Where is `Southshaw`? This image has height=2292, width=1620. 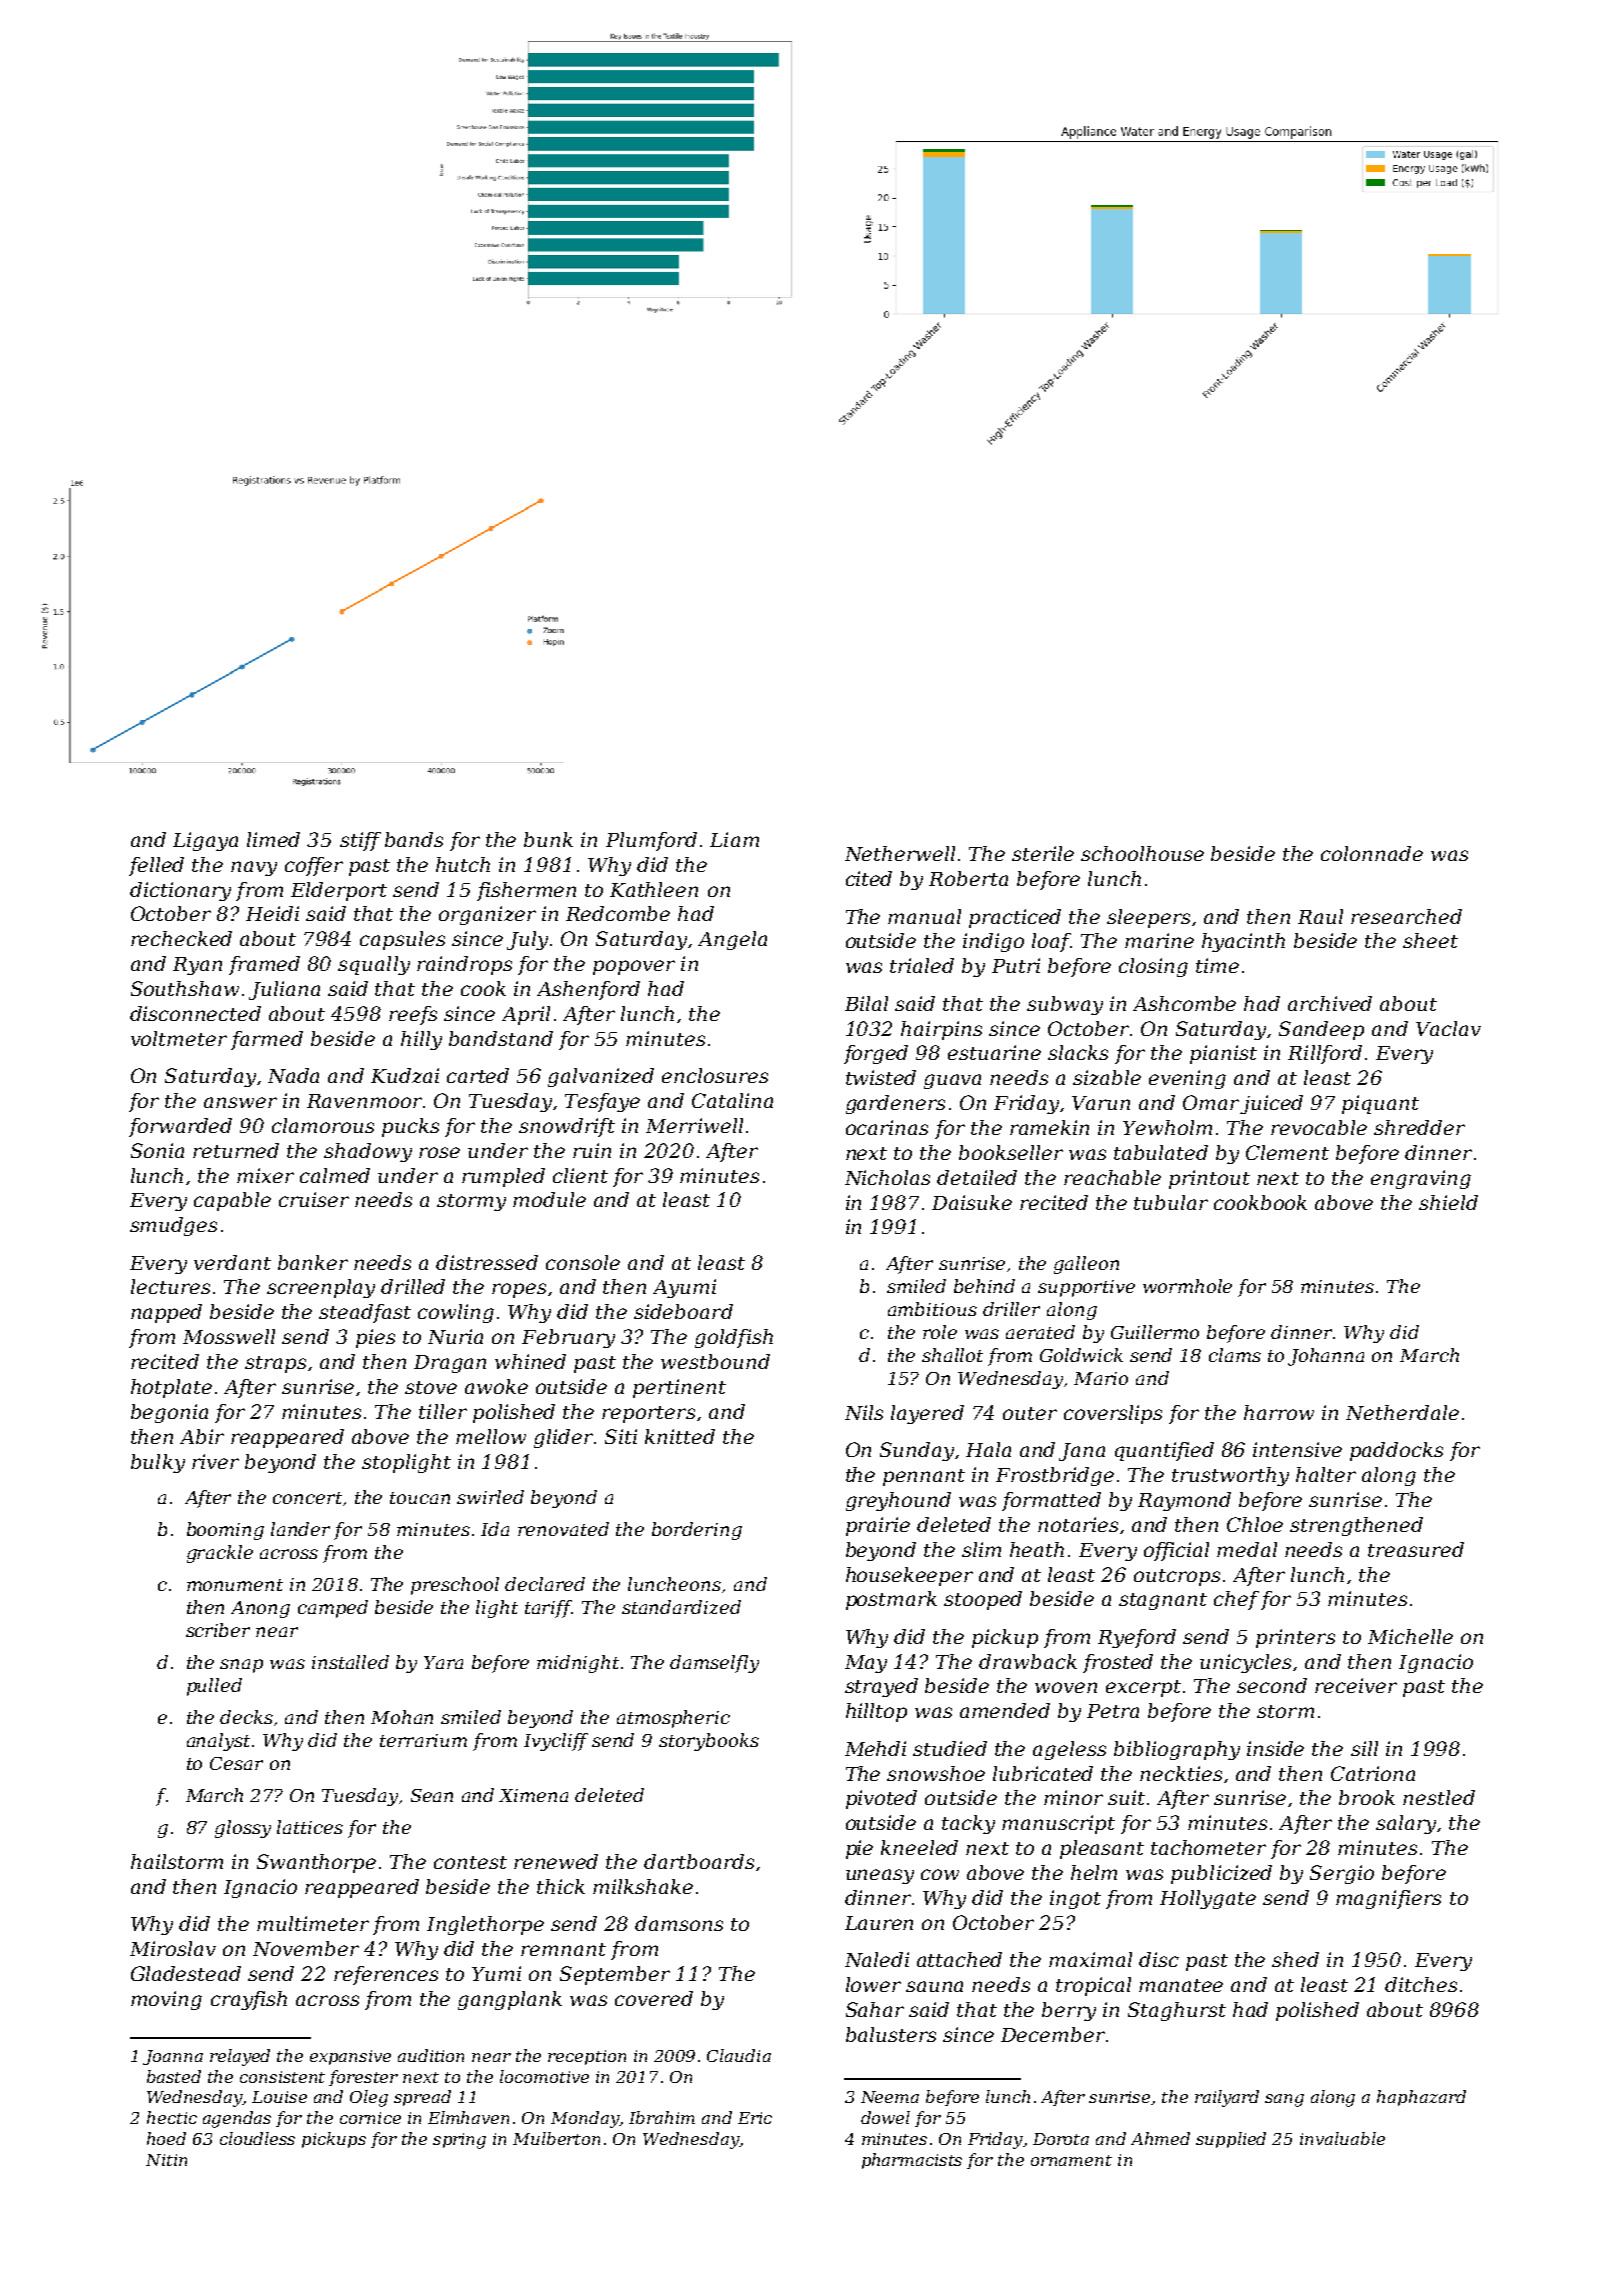
Southshaw is located at coordinates (185, 988).
